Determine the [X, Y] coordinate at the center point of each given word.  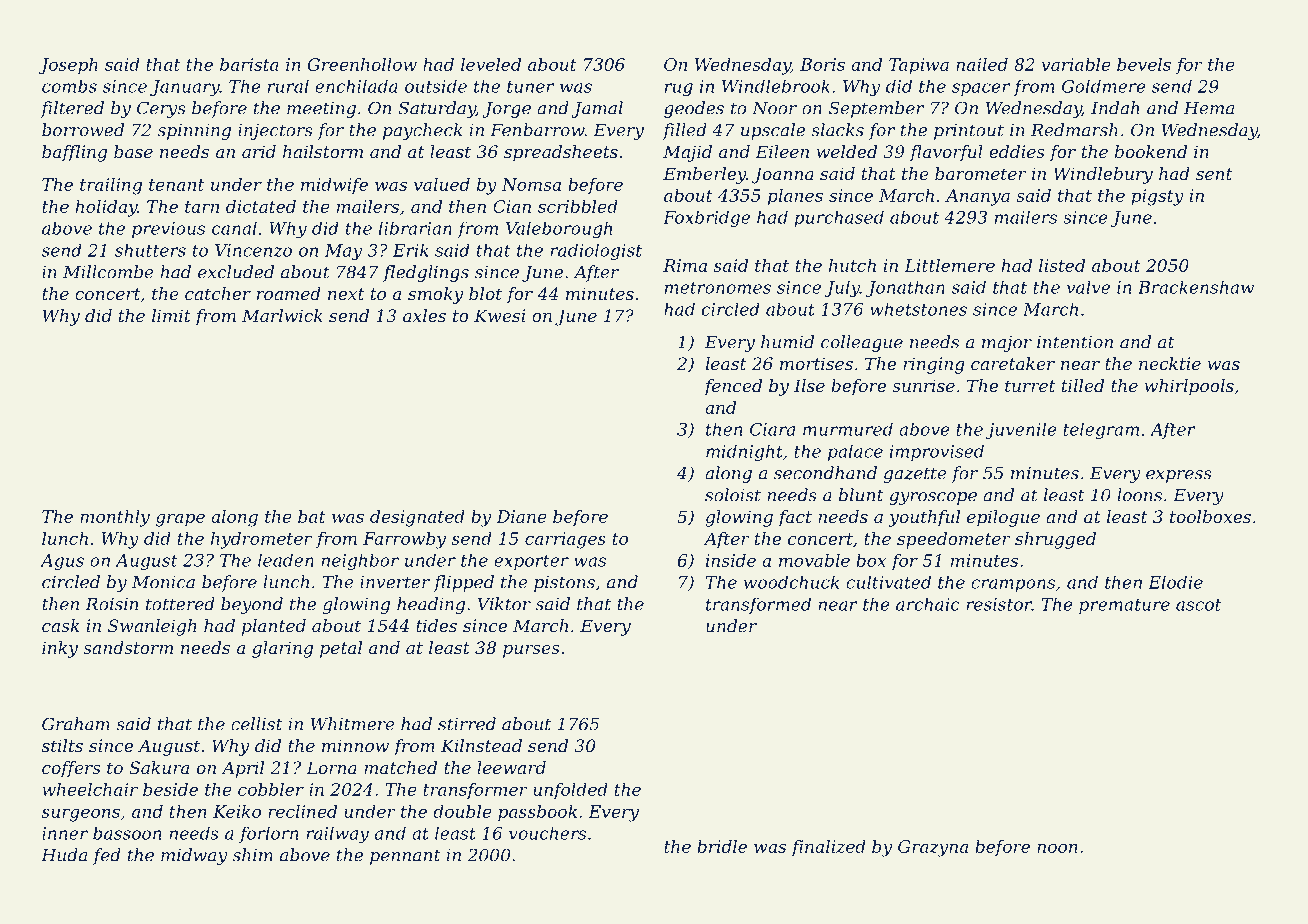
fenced [733, 387]
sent [1214, 174]
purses [531, 651]
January [185, 88]
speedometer [953, 540]
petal [341, 649]
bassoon [127, 833]
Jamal [597, 109]
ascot [1198, 605]
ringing [934, 365]
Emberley [704, 175]
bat [312, 516]
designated [417, 518]
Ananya [977, 197]
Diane [521, 516]
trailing [111, 186]
